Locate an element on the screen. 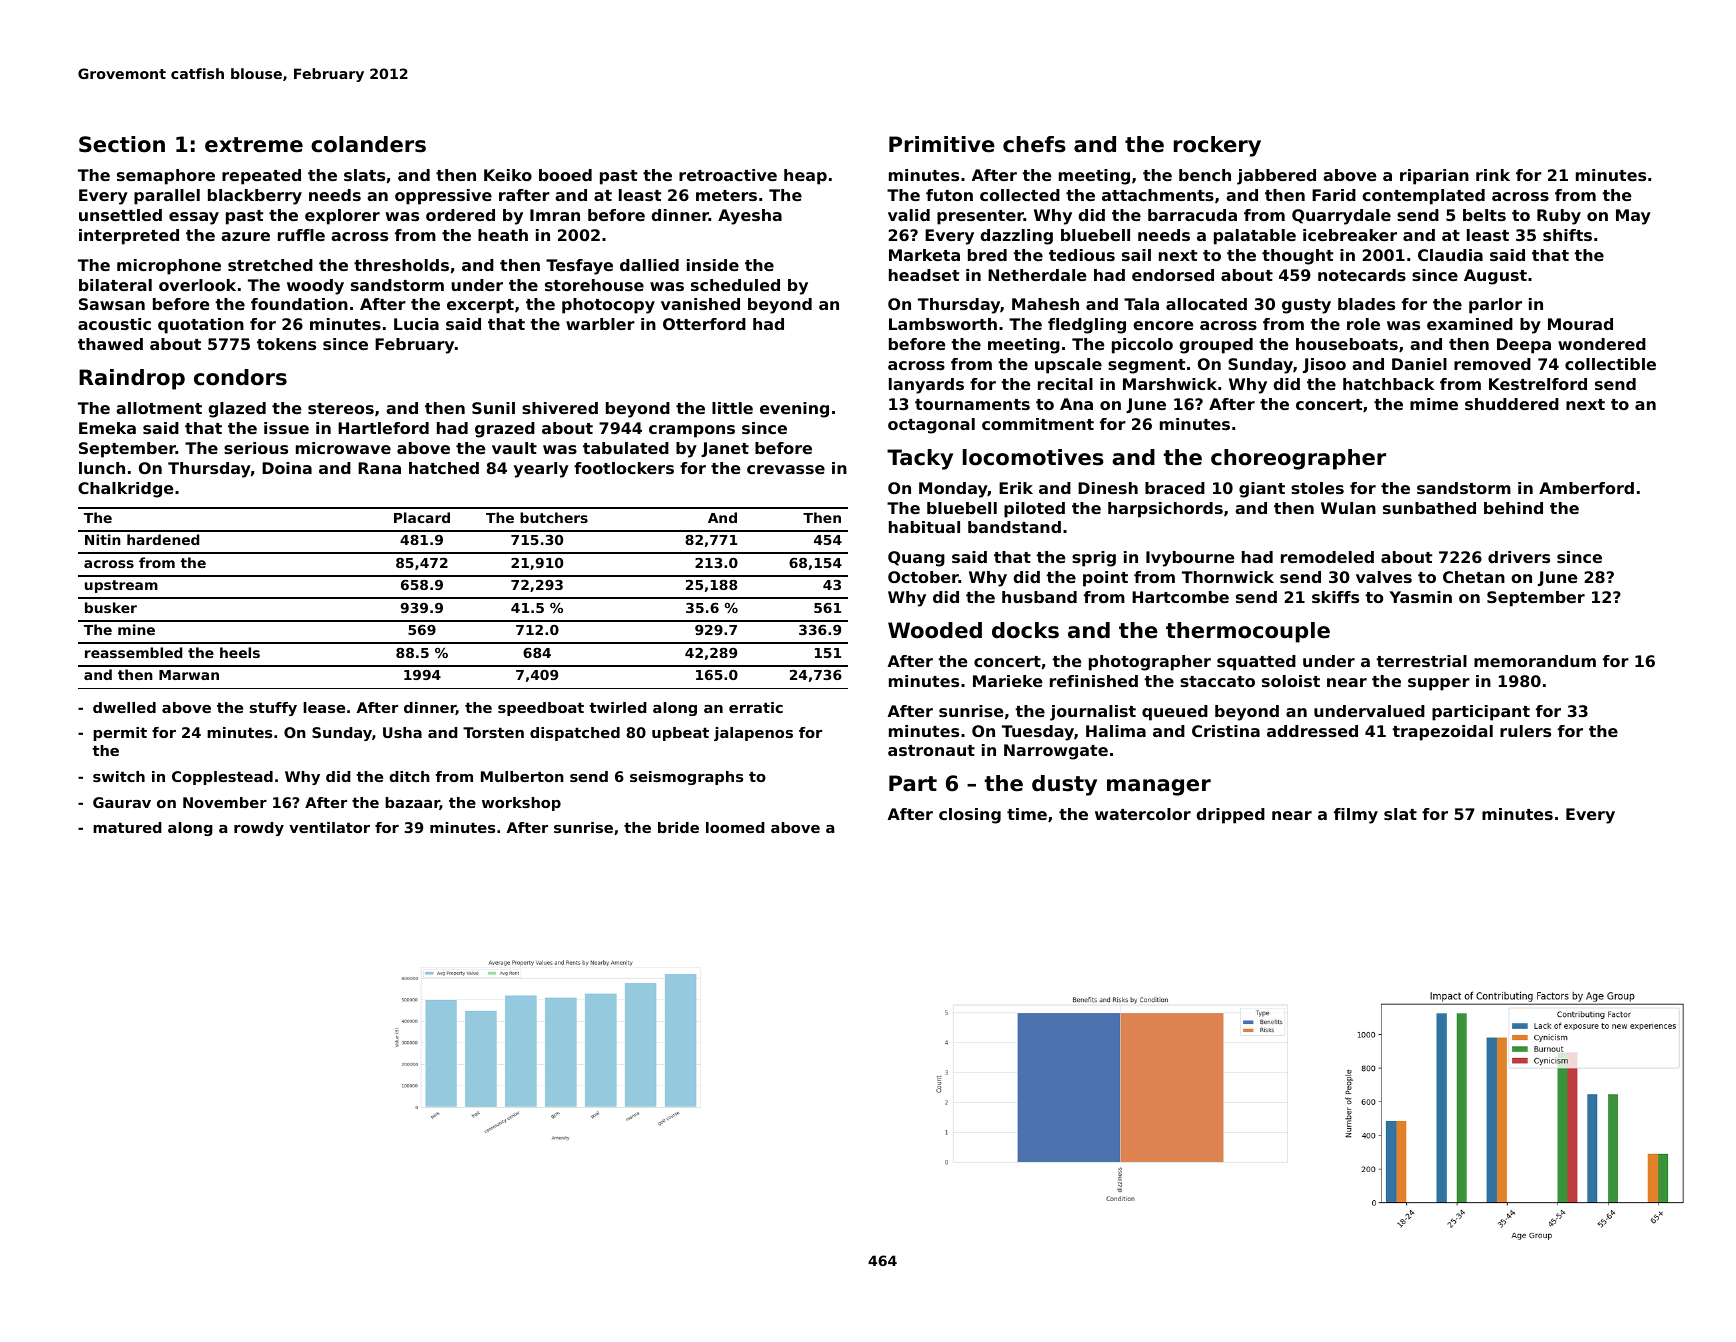 This screenshot has width=1736, height=1342. essay is located at coordinates (194, 218).
